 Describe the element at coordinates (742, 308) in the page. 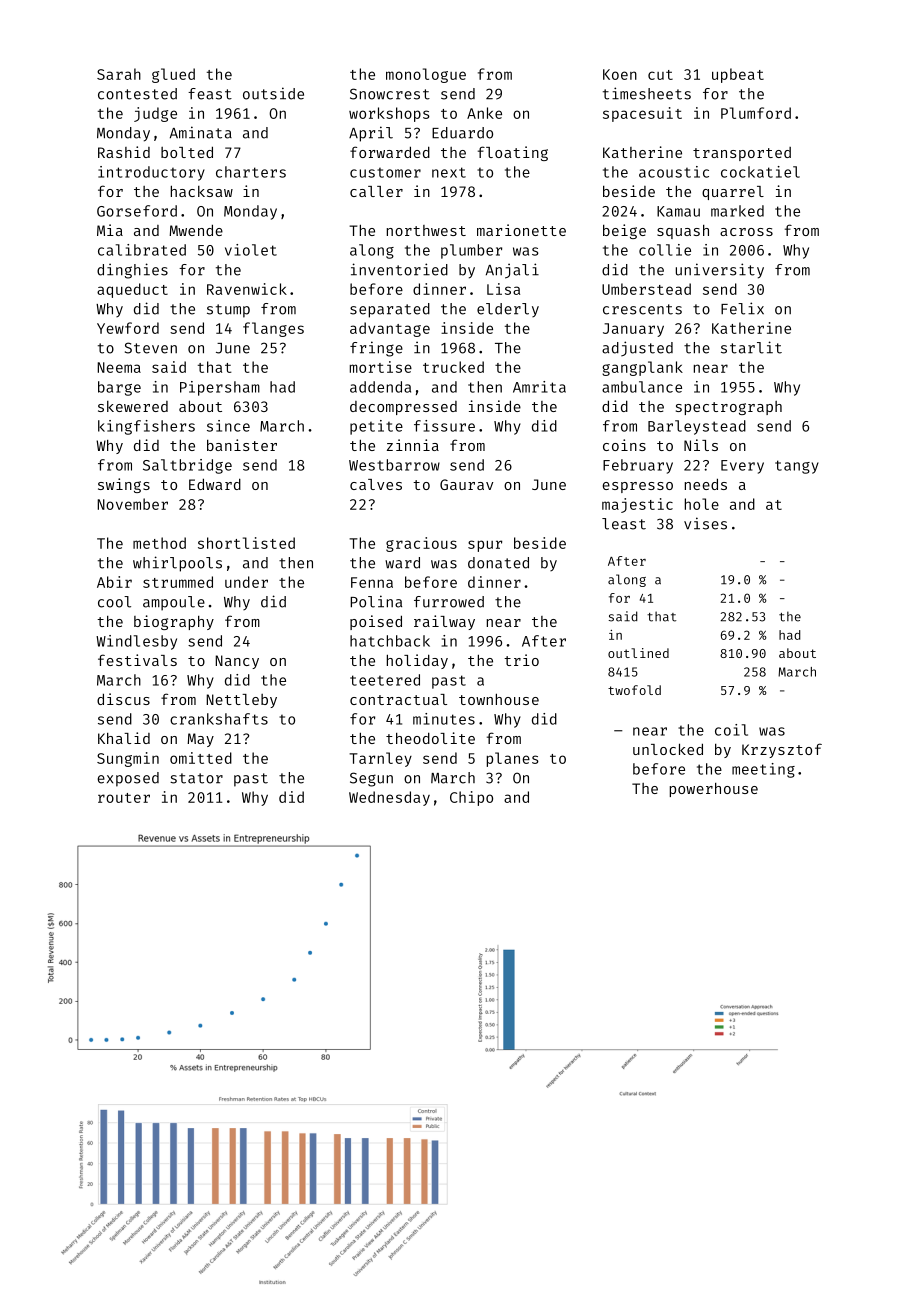

I see `Felix` at that location.
